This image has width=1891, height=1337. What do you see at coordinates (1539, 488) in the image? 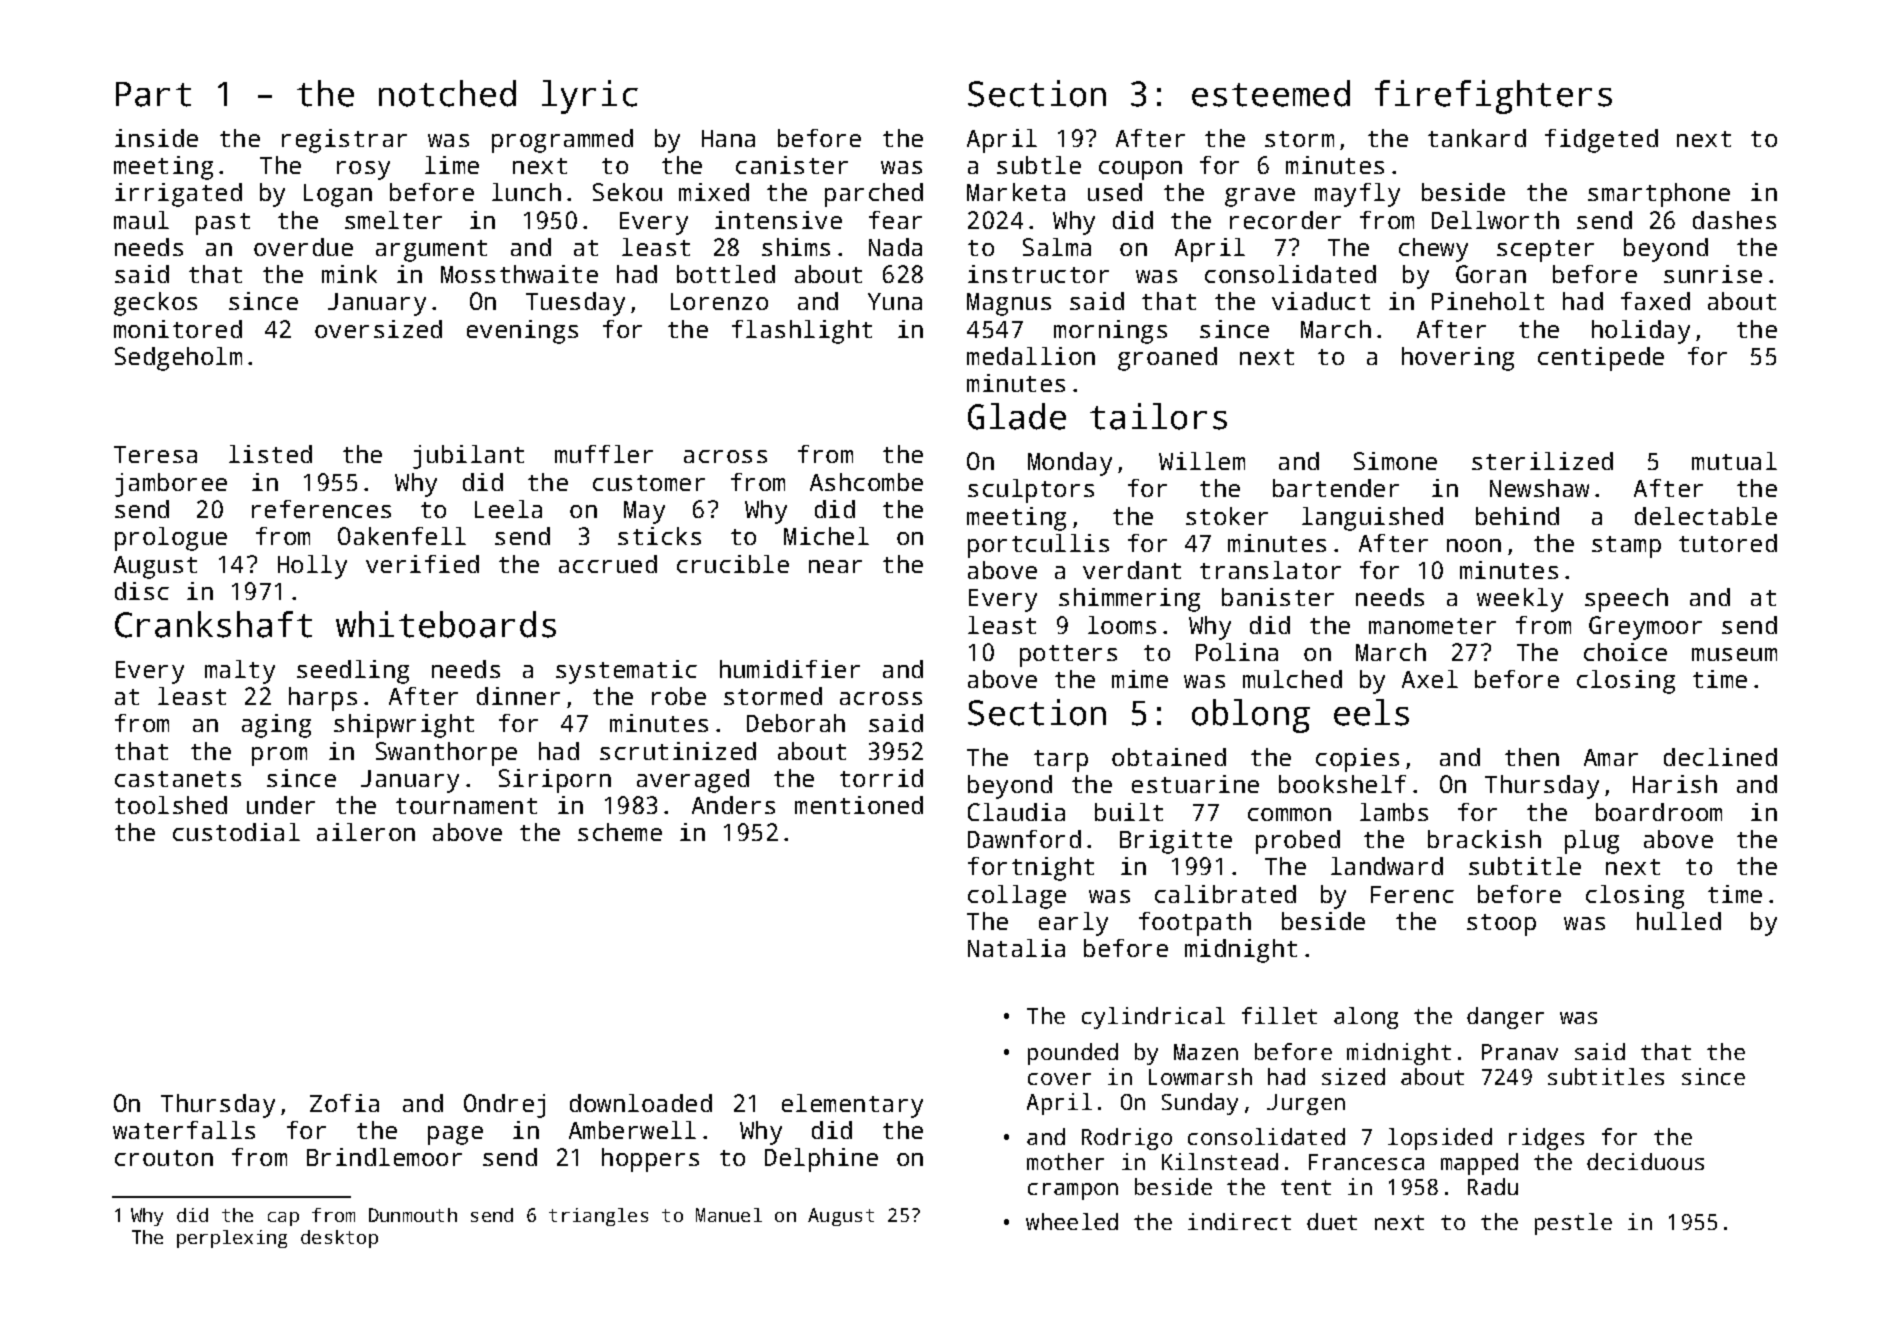
I see `Newshaw` at bounding box center [1539, 488].
